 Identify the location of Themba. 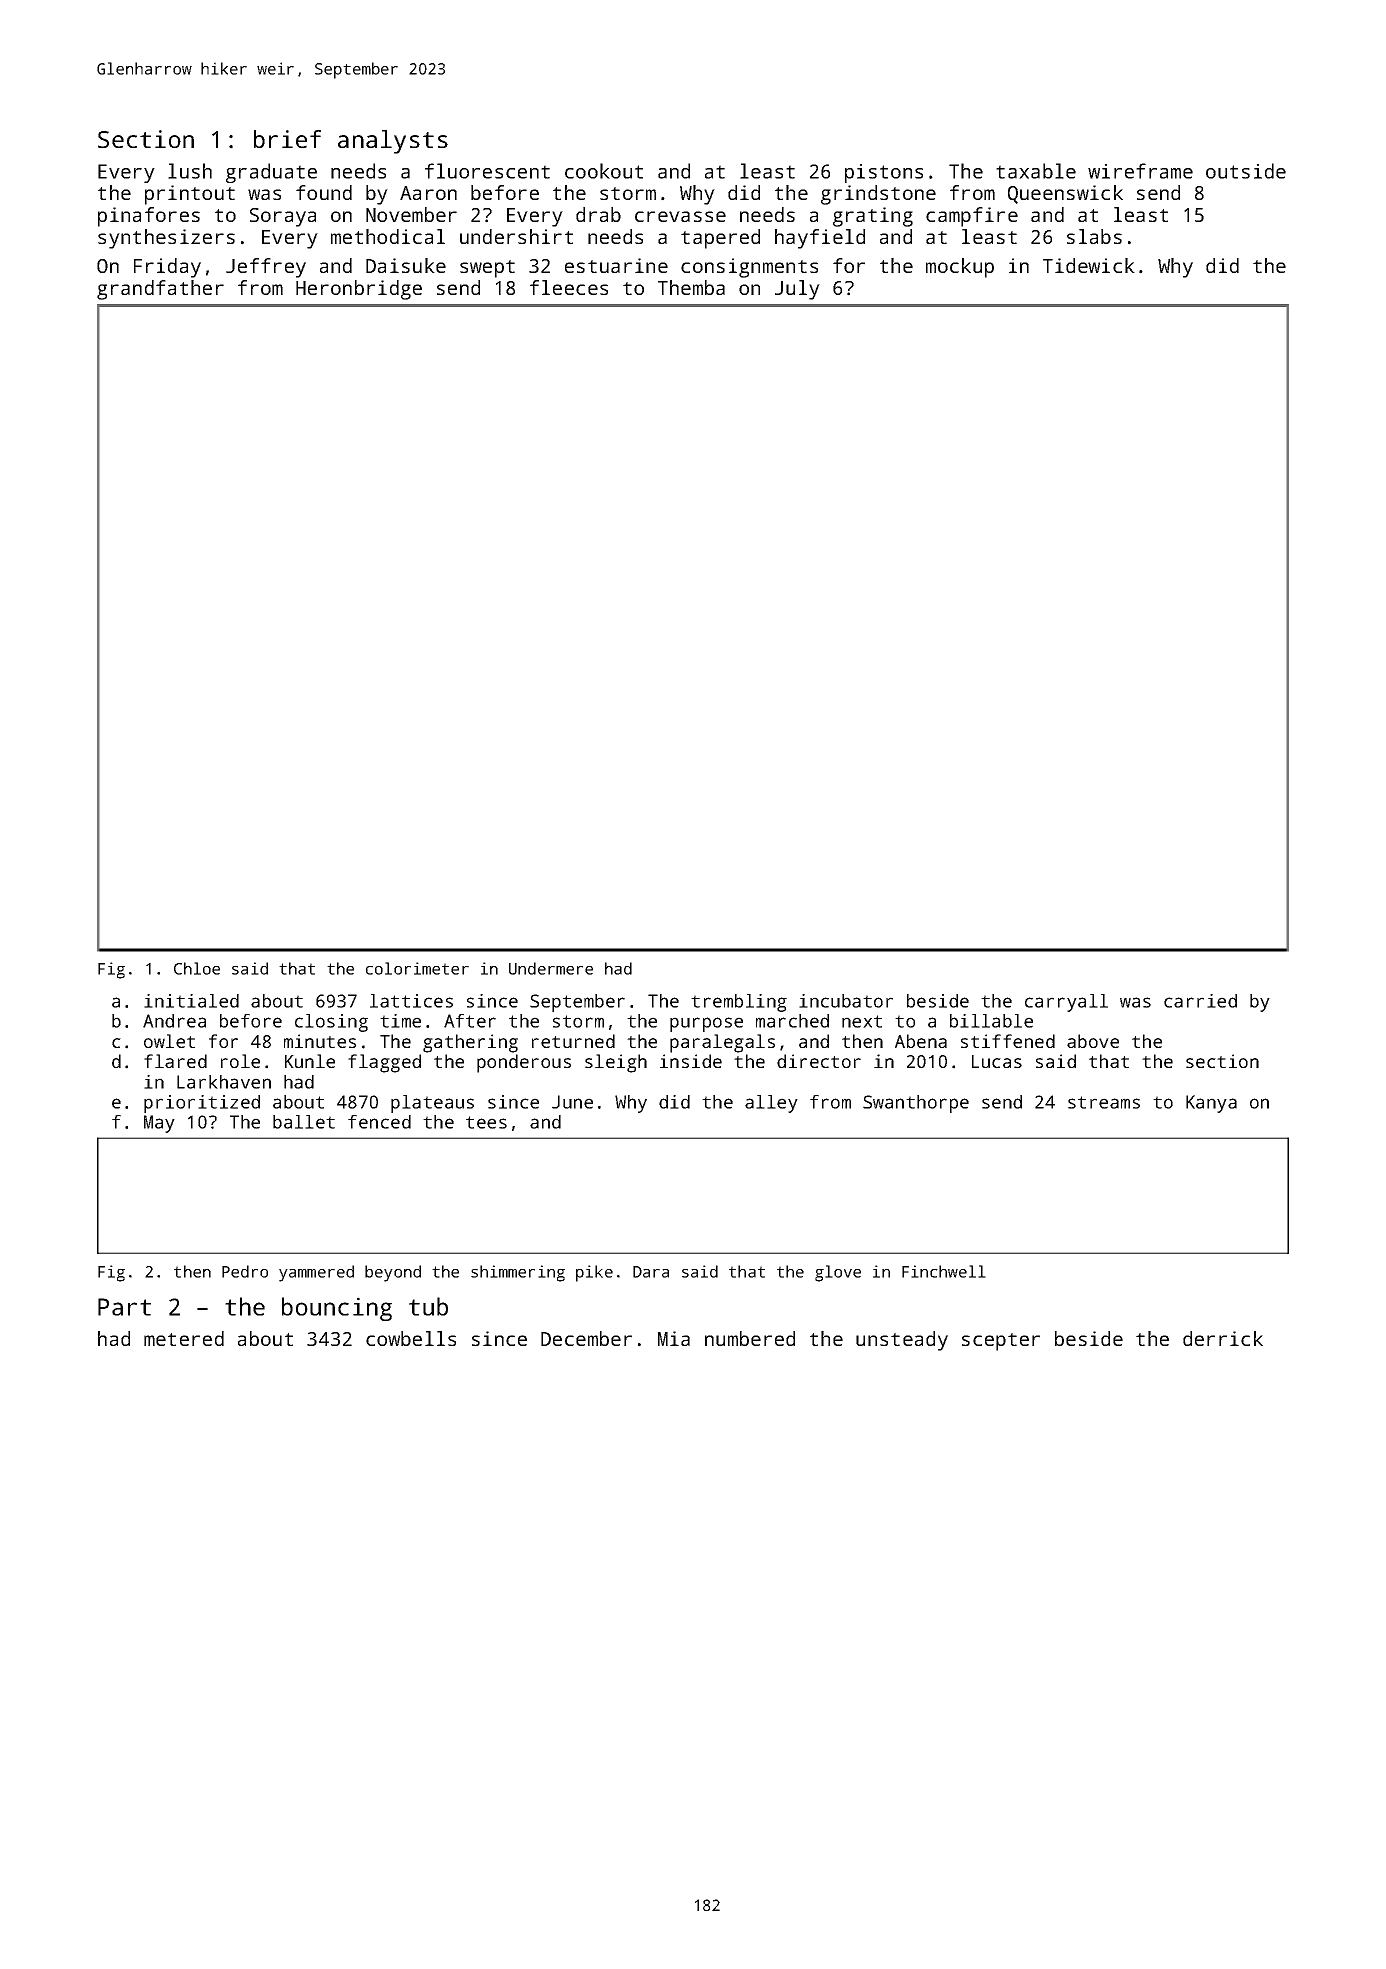
(691, 287).
